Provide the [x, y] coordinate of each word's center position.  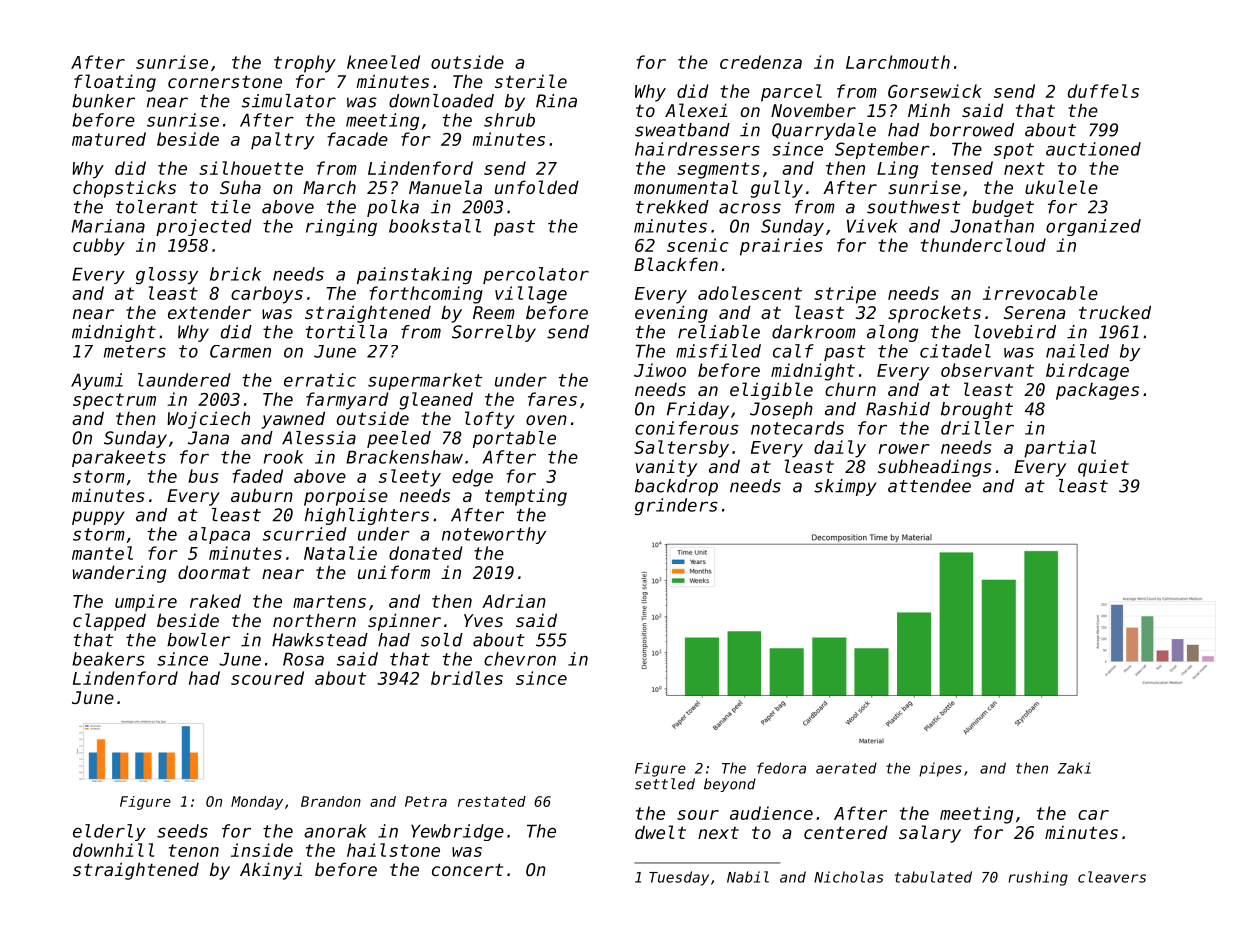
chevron [520, 659]
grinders [676, 506]
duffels [1103, 91]
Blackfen [676, 264]
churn [850, 389]
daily [840, 449]
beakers [108, 659]
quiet [1103, 468]
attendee [929, 486]
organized [1093, 227]
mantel [102, 553]
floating [115, 83]
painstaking [414, 275]
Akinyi [271, 871]
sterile [531, 81]
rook [283, 457]
